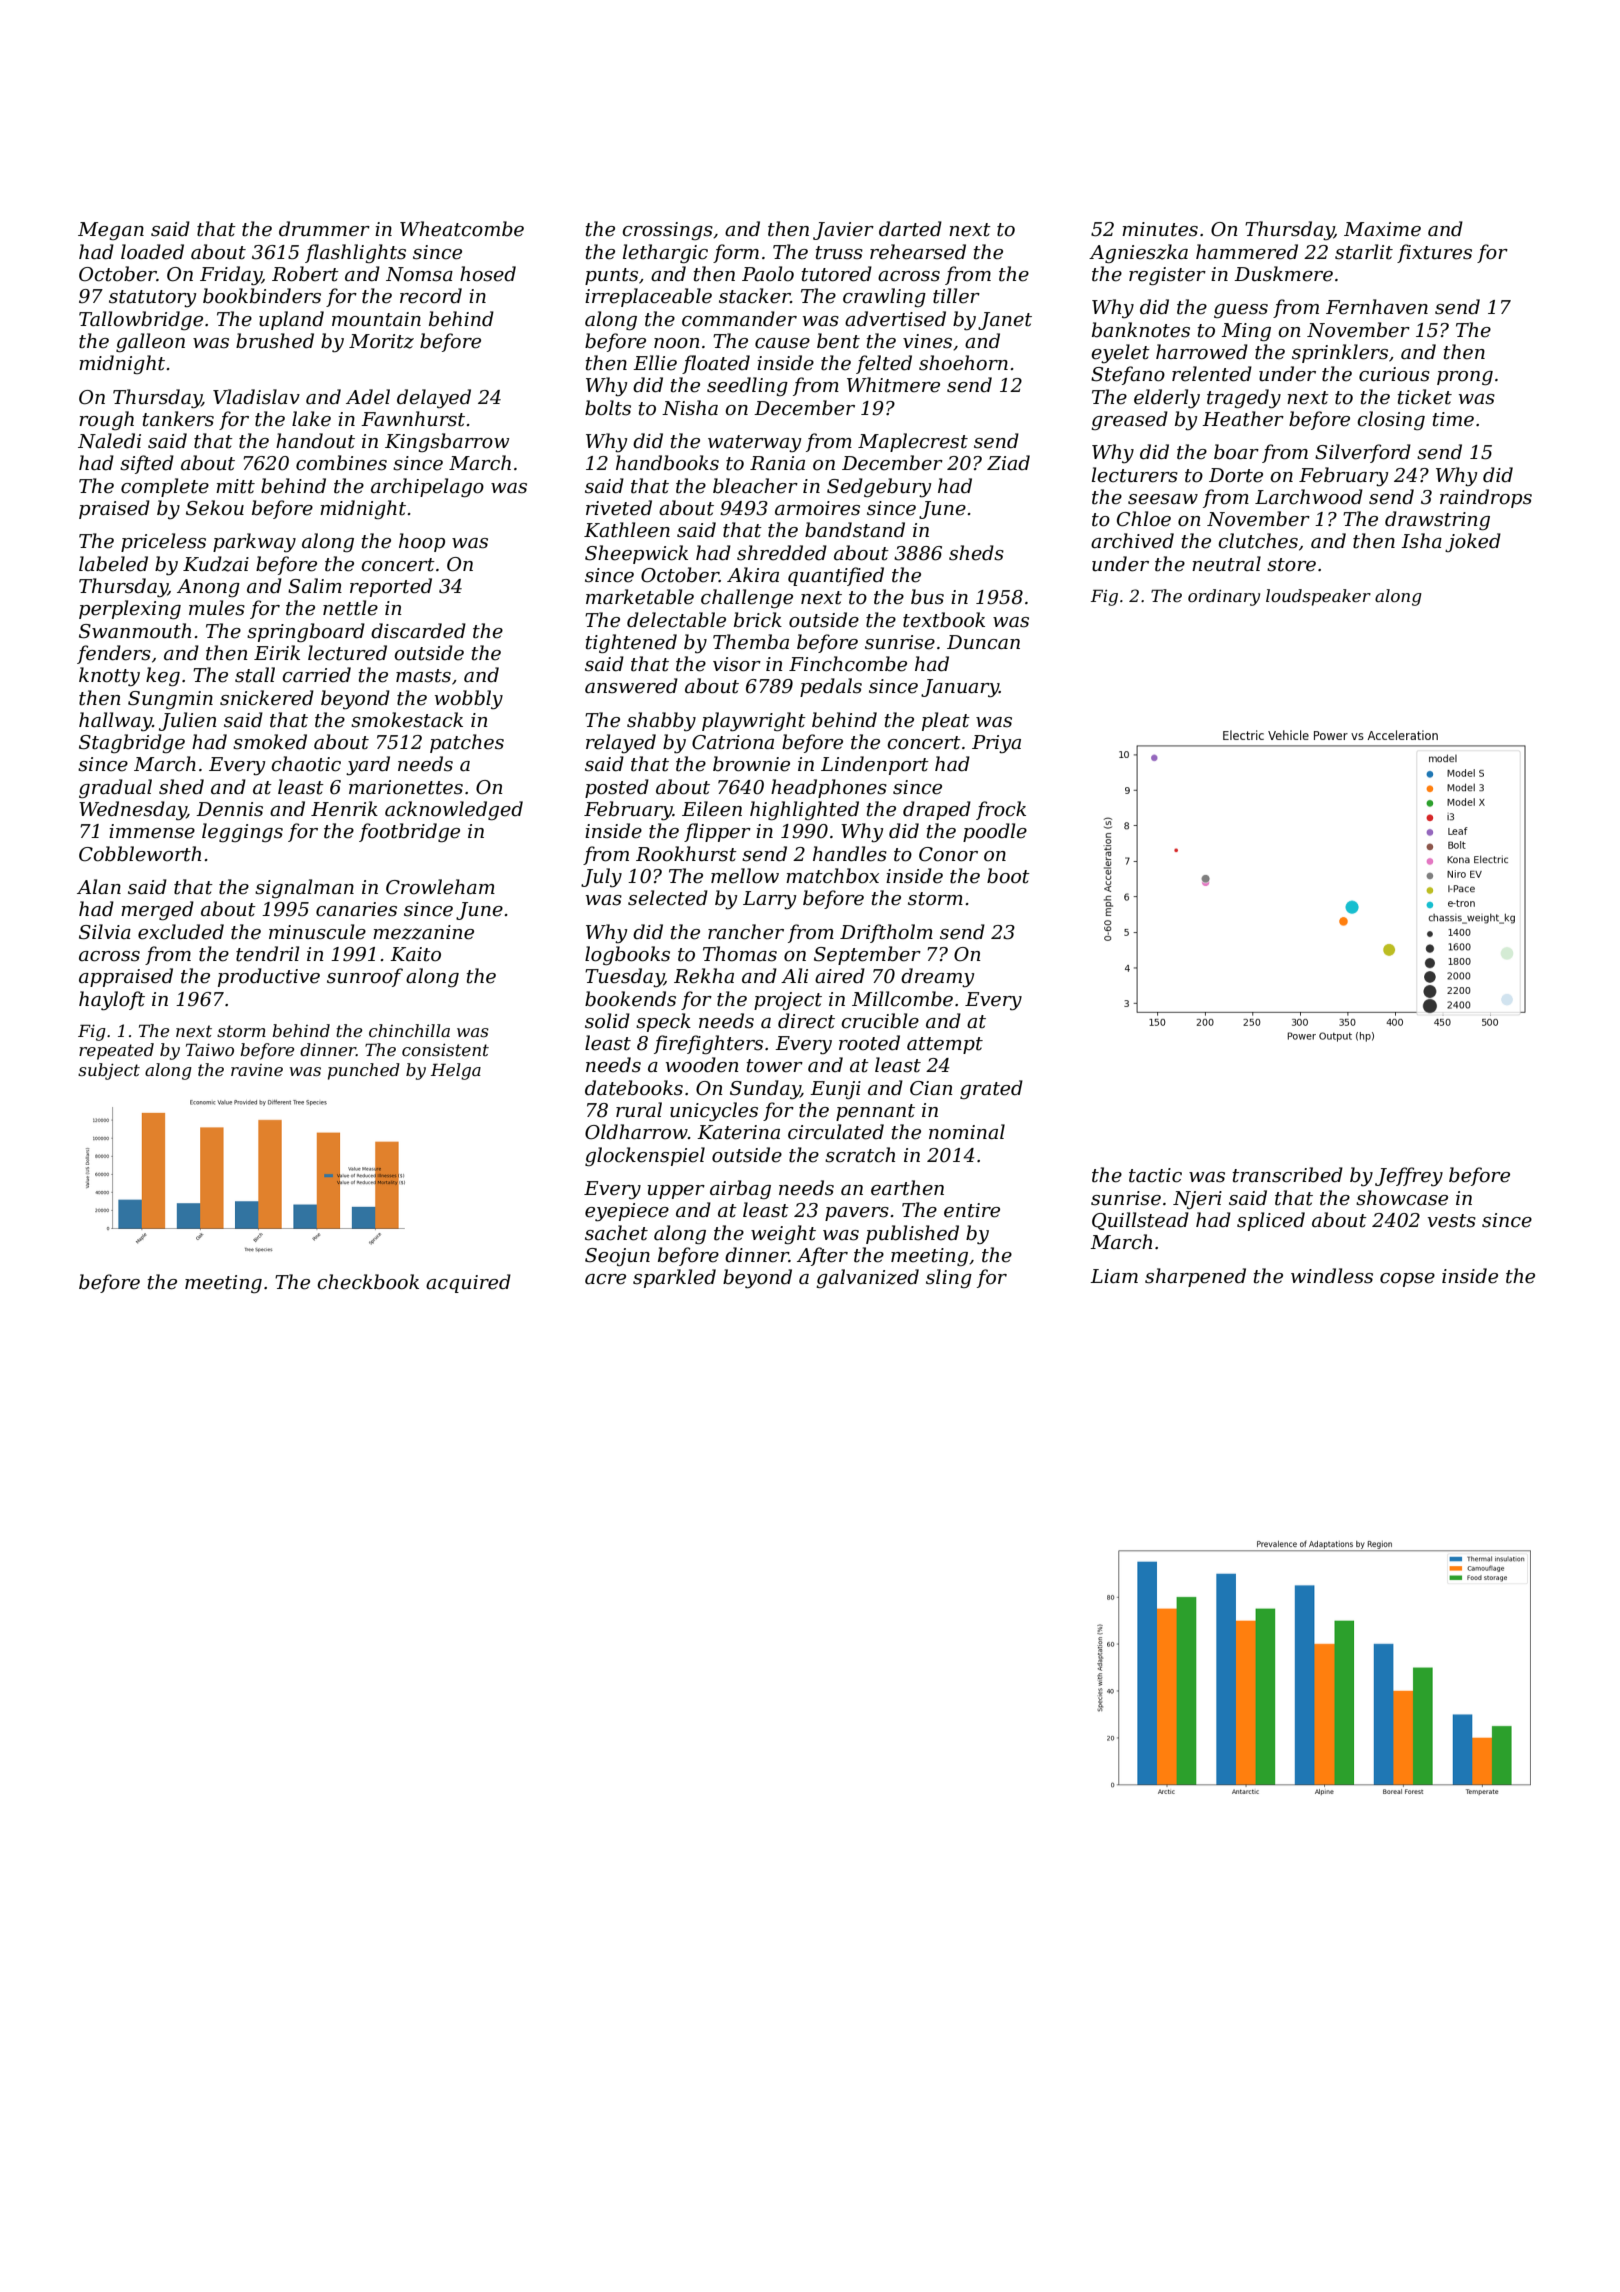 The height and width of the screenshot is (2292, 1620). What do you see at coordinates (462, 229) in the screenshot?
I see `Wheatcombe` at bounding box center [462, 229].
